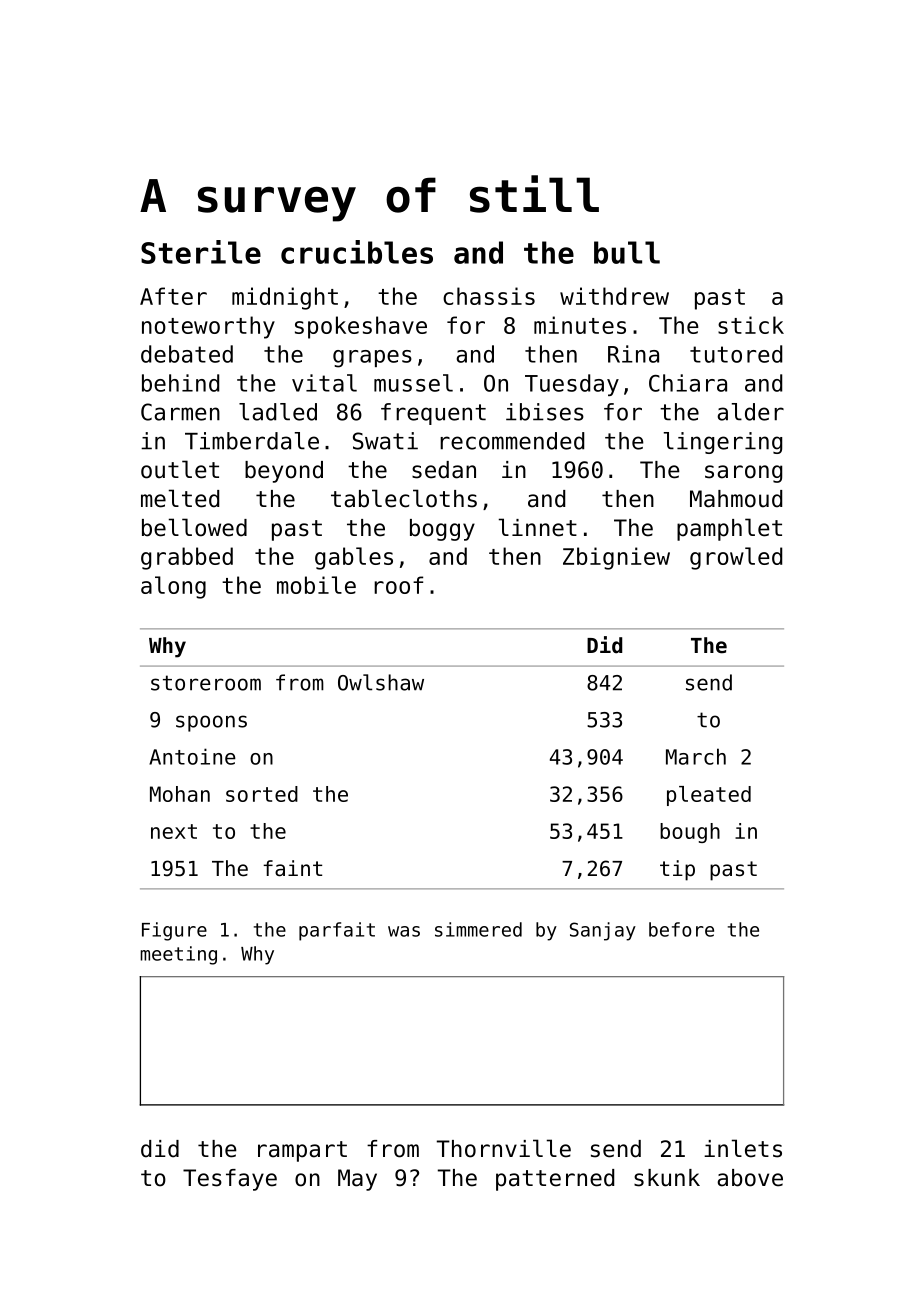 The width and height of the page is (924, 1311). I want to click on pleated, so click(709, 796).
